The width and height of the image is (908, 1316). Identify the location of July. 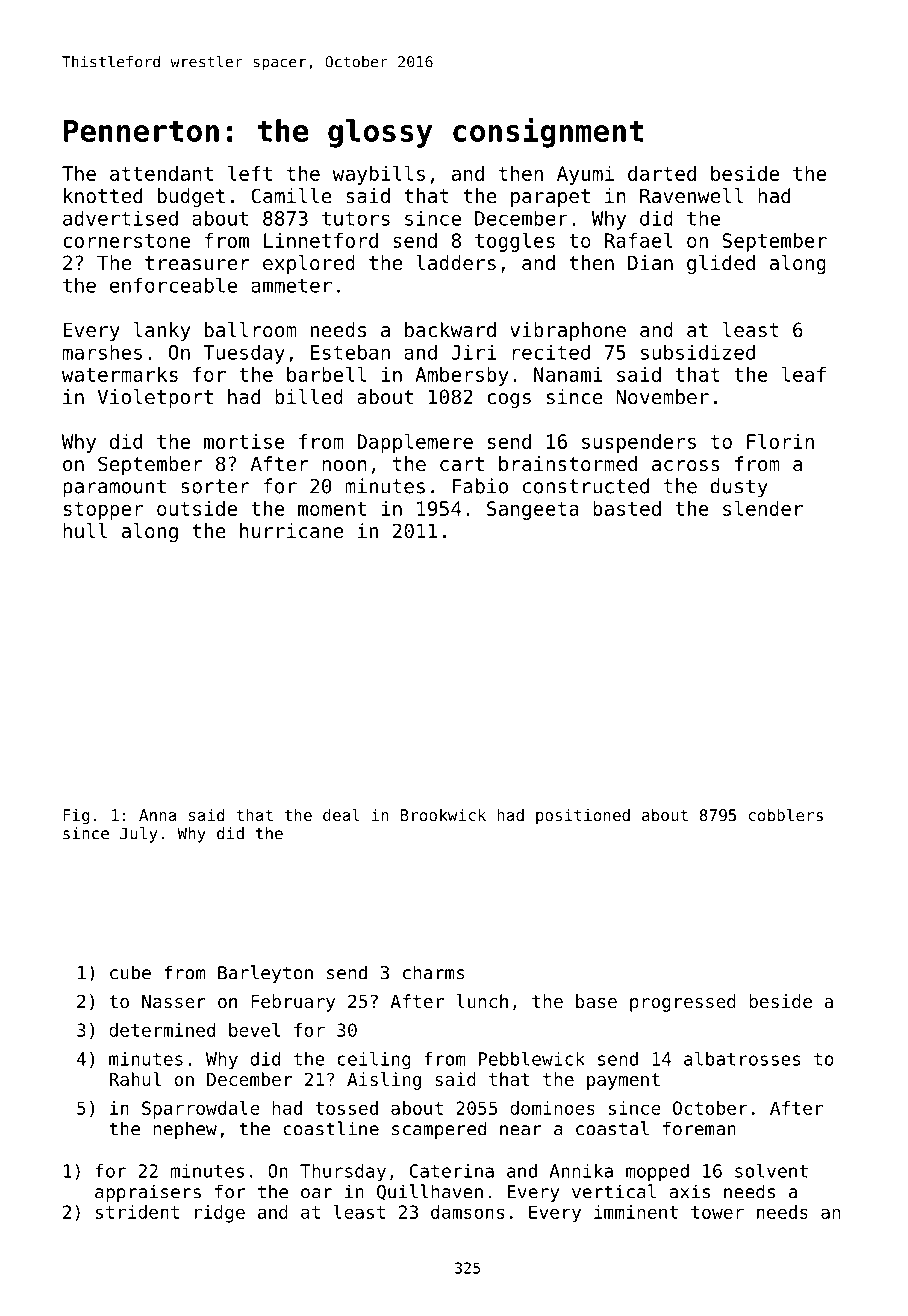
(138, 835).
